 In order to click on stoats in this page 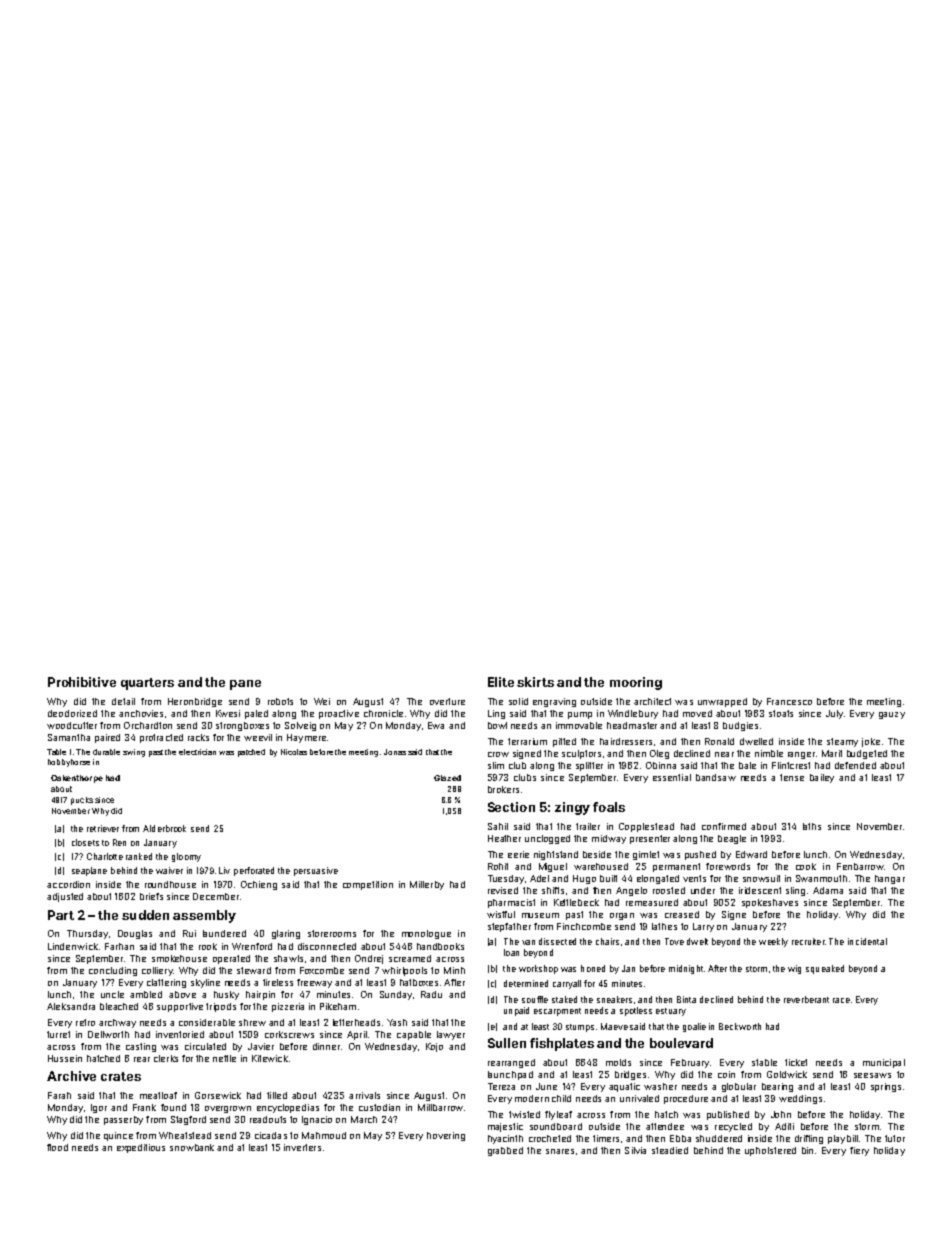, I will do `click(781, 713)`.
